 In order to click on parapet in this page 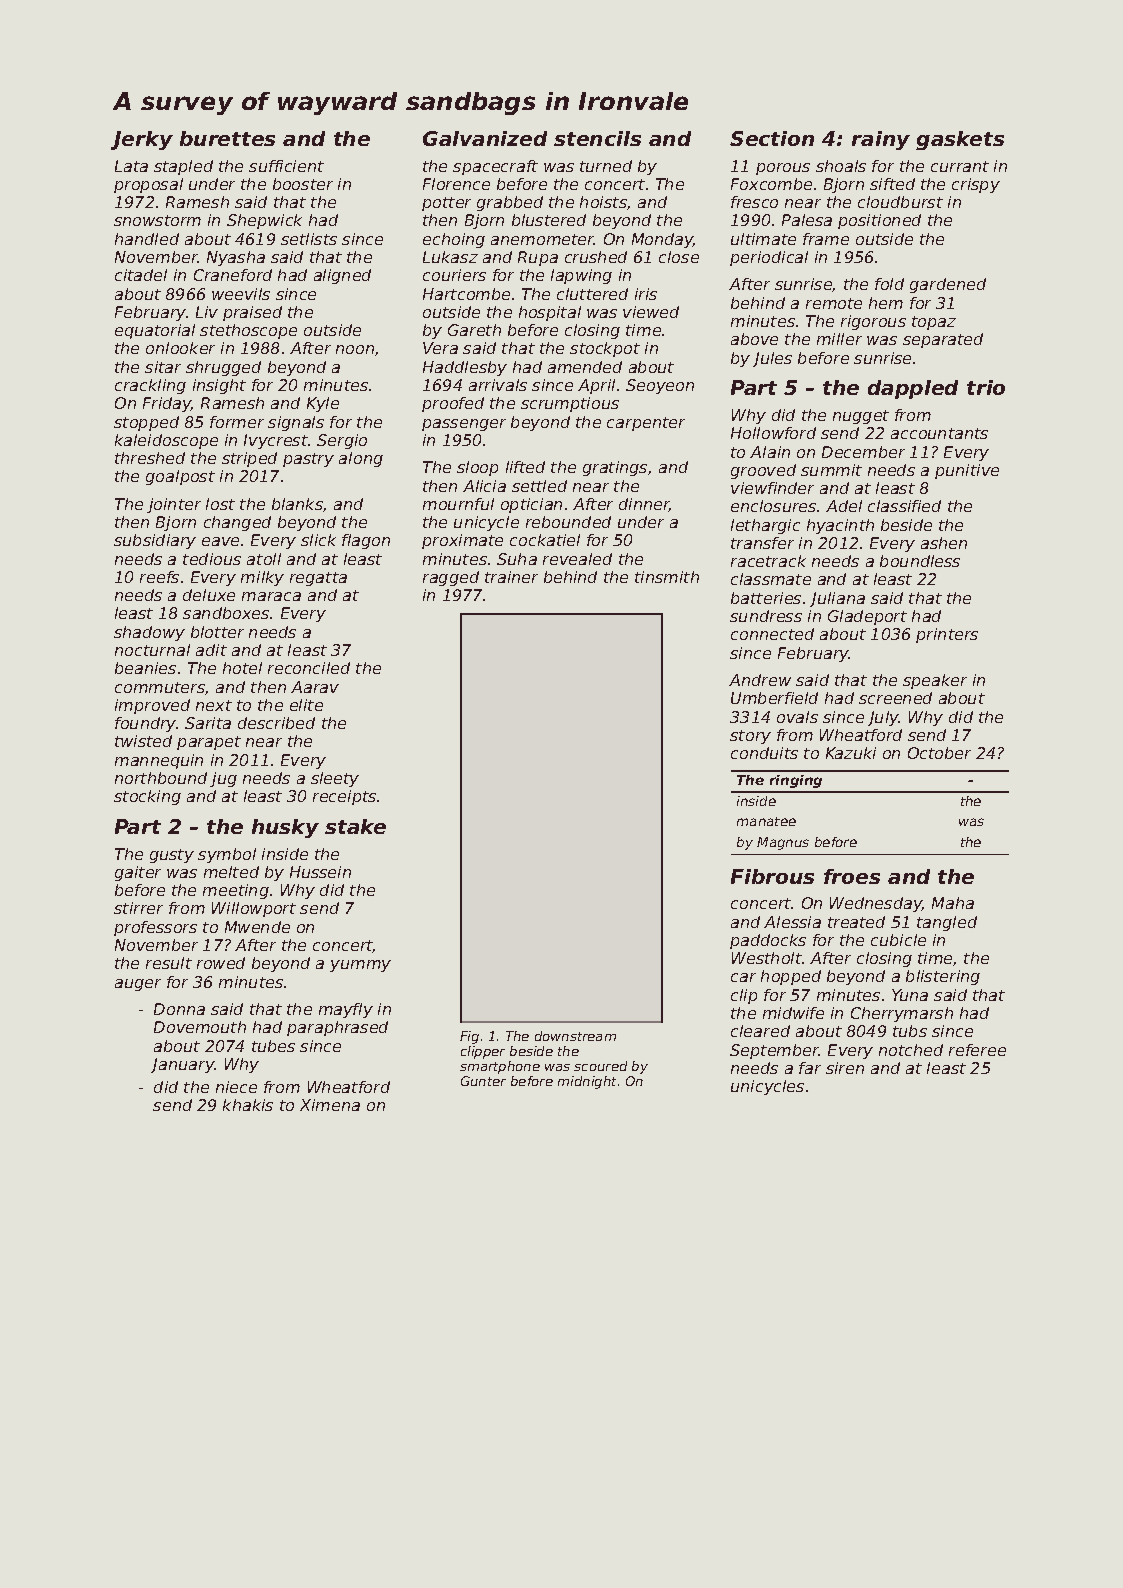, I will do `click(209, 743)`.
